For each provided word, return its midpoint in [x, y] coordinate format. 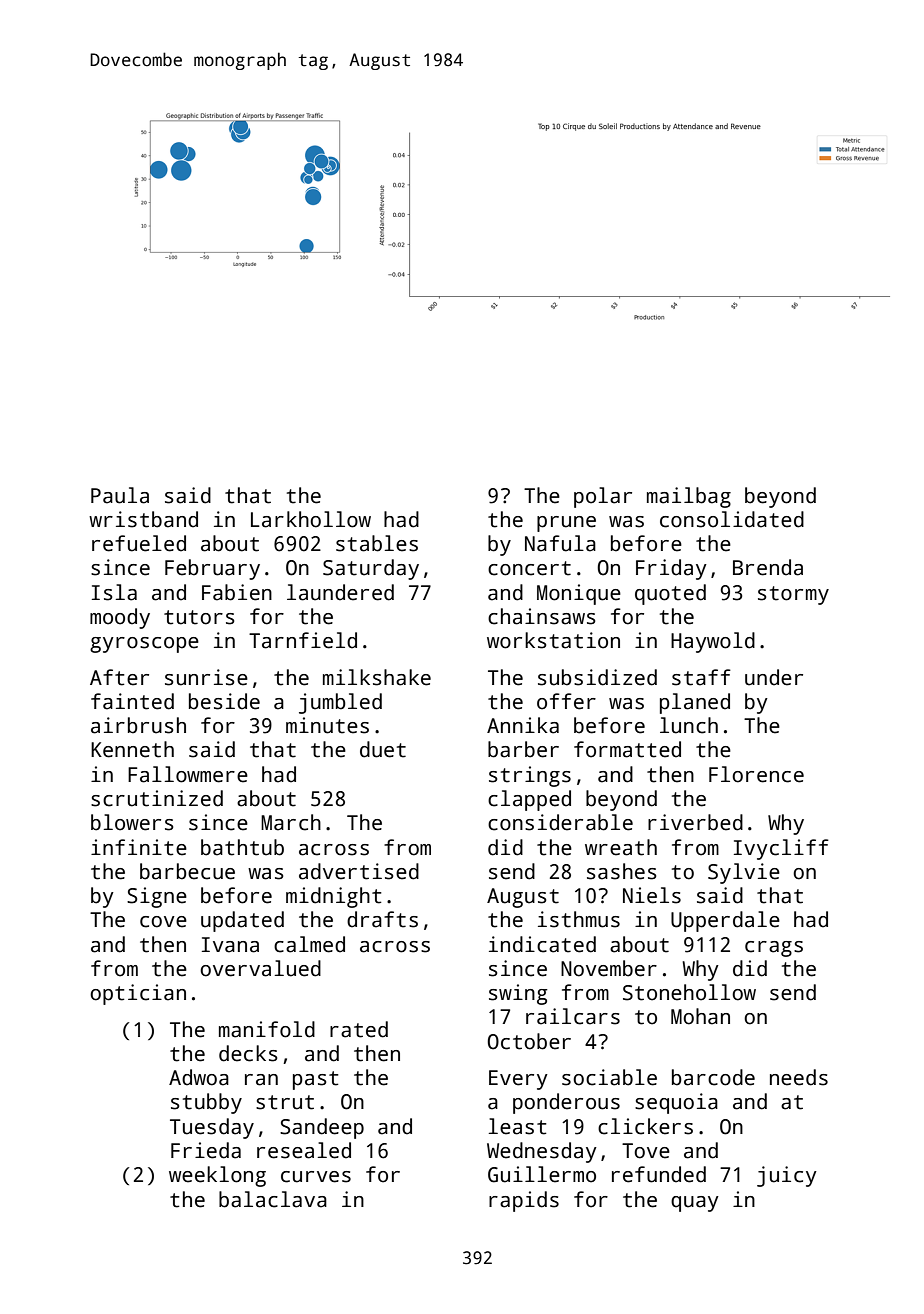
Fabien [237, 592]
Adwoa [199, 1077]
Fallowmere [188, 774]
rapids [524, 1201]
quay [695, 1204]
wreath [621, 847]
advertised [359, 871]
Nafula [560, 543]
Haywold [713, 642]
